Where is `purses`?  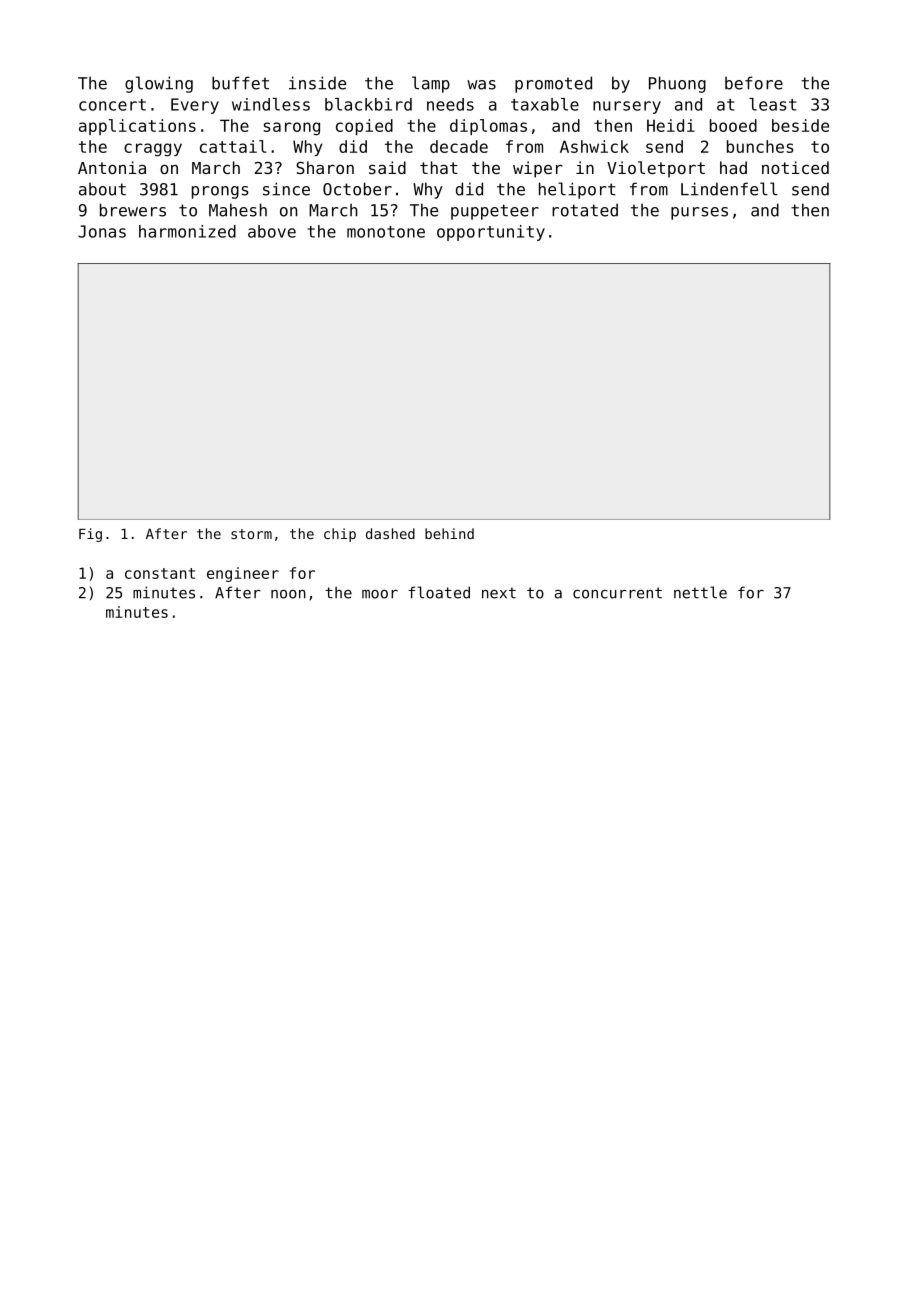
purses is located at coordinates (699, 213).
